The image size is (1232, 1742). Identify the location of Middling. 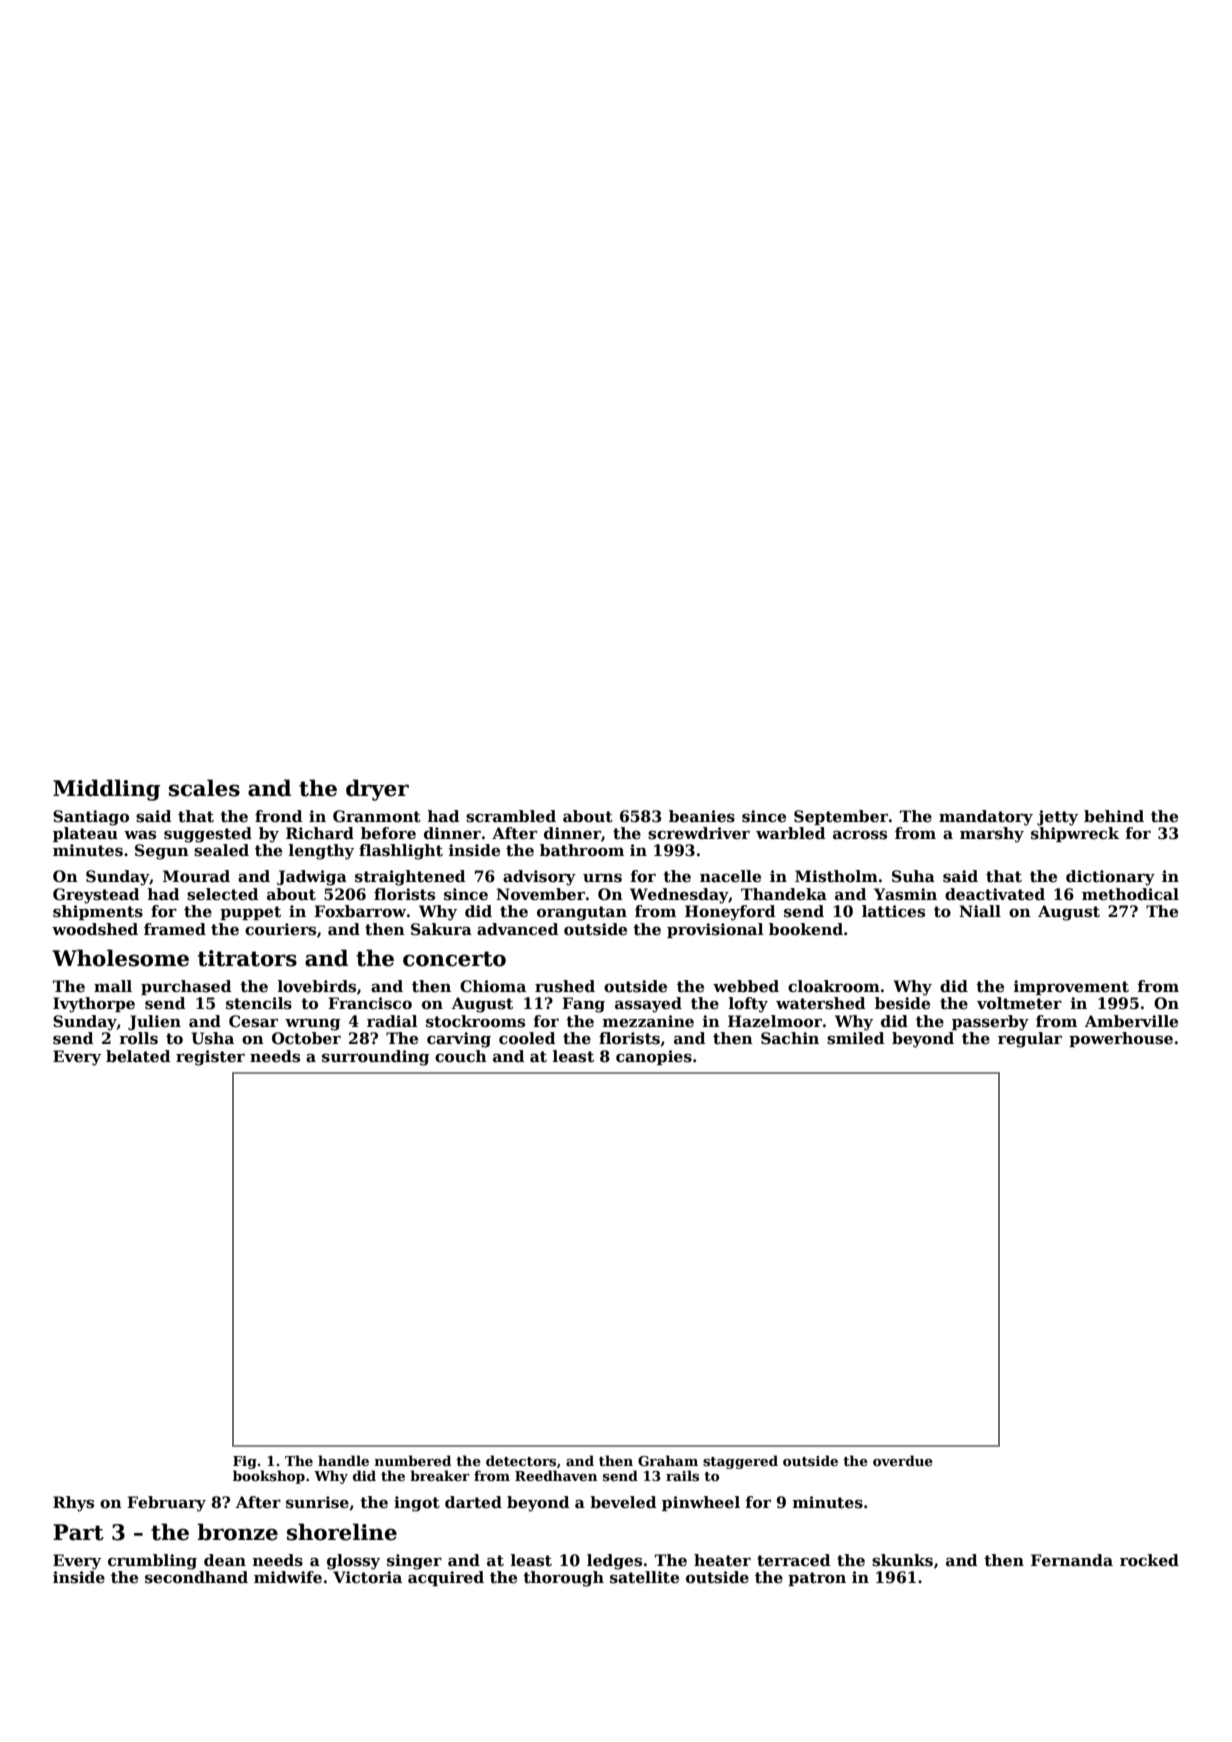
(106, 790).
